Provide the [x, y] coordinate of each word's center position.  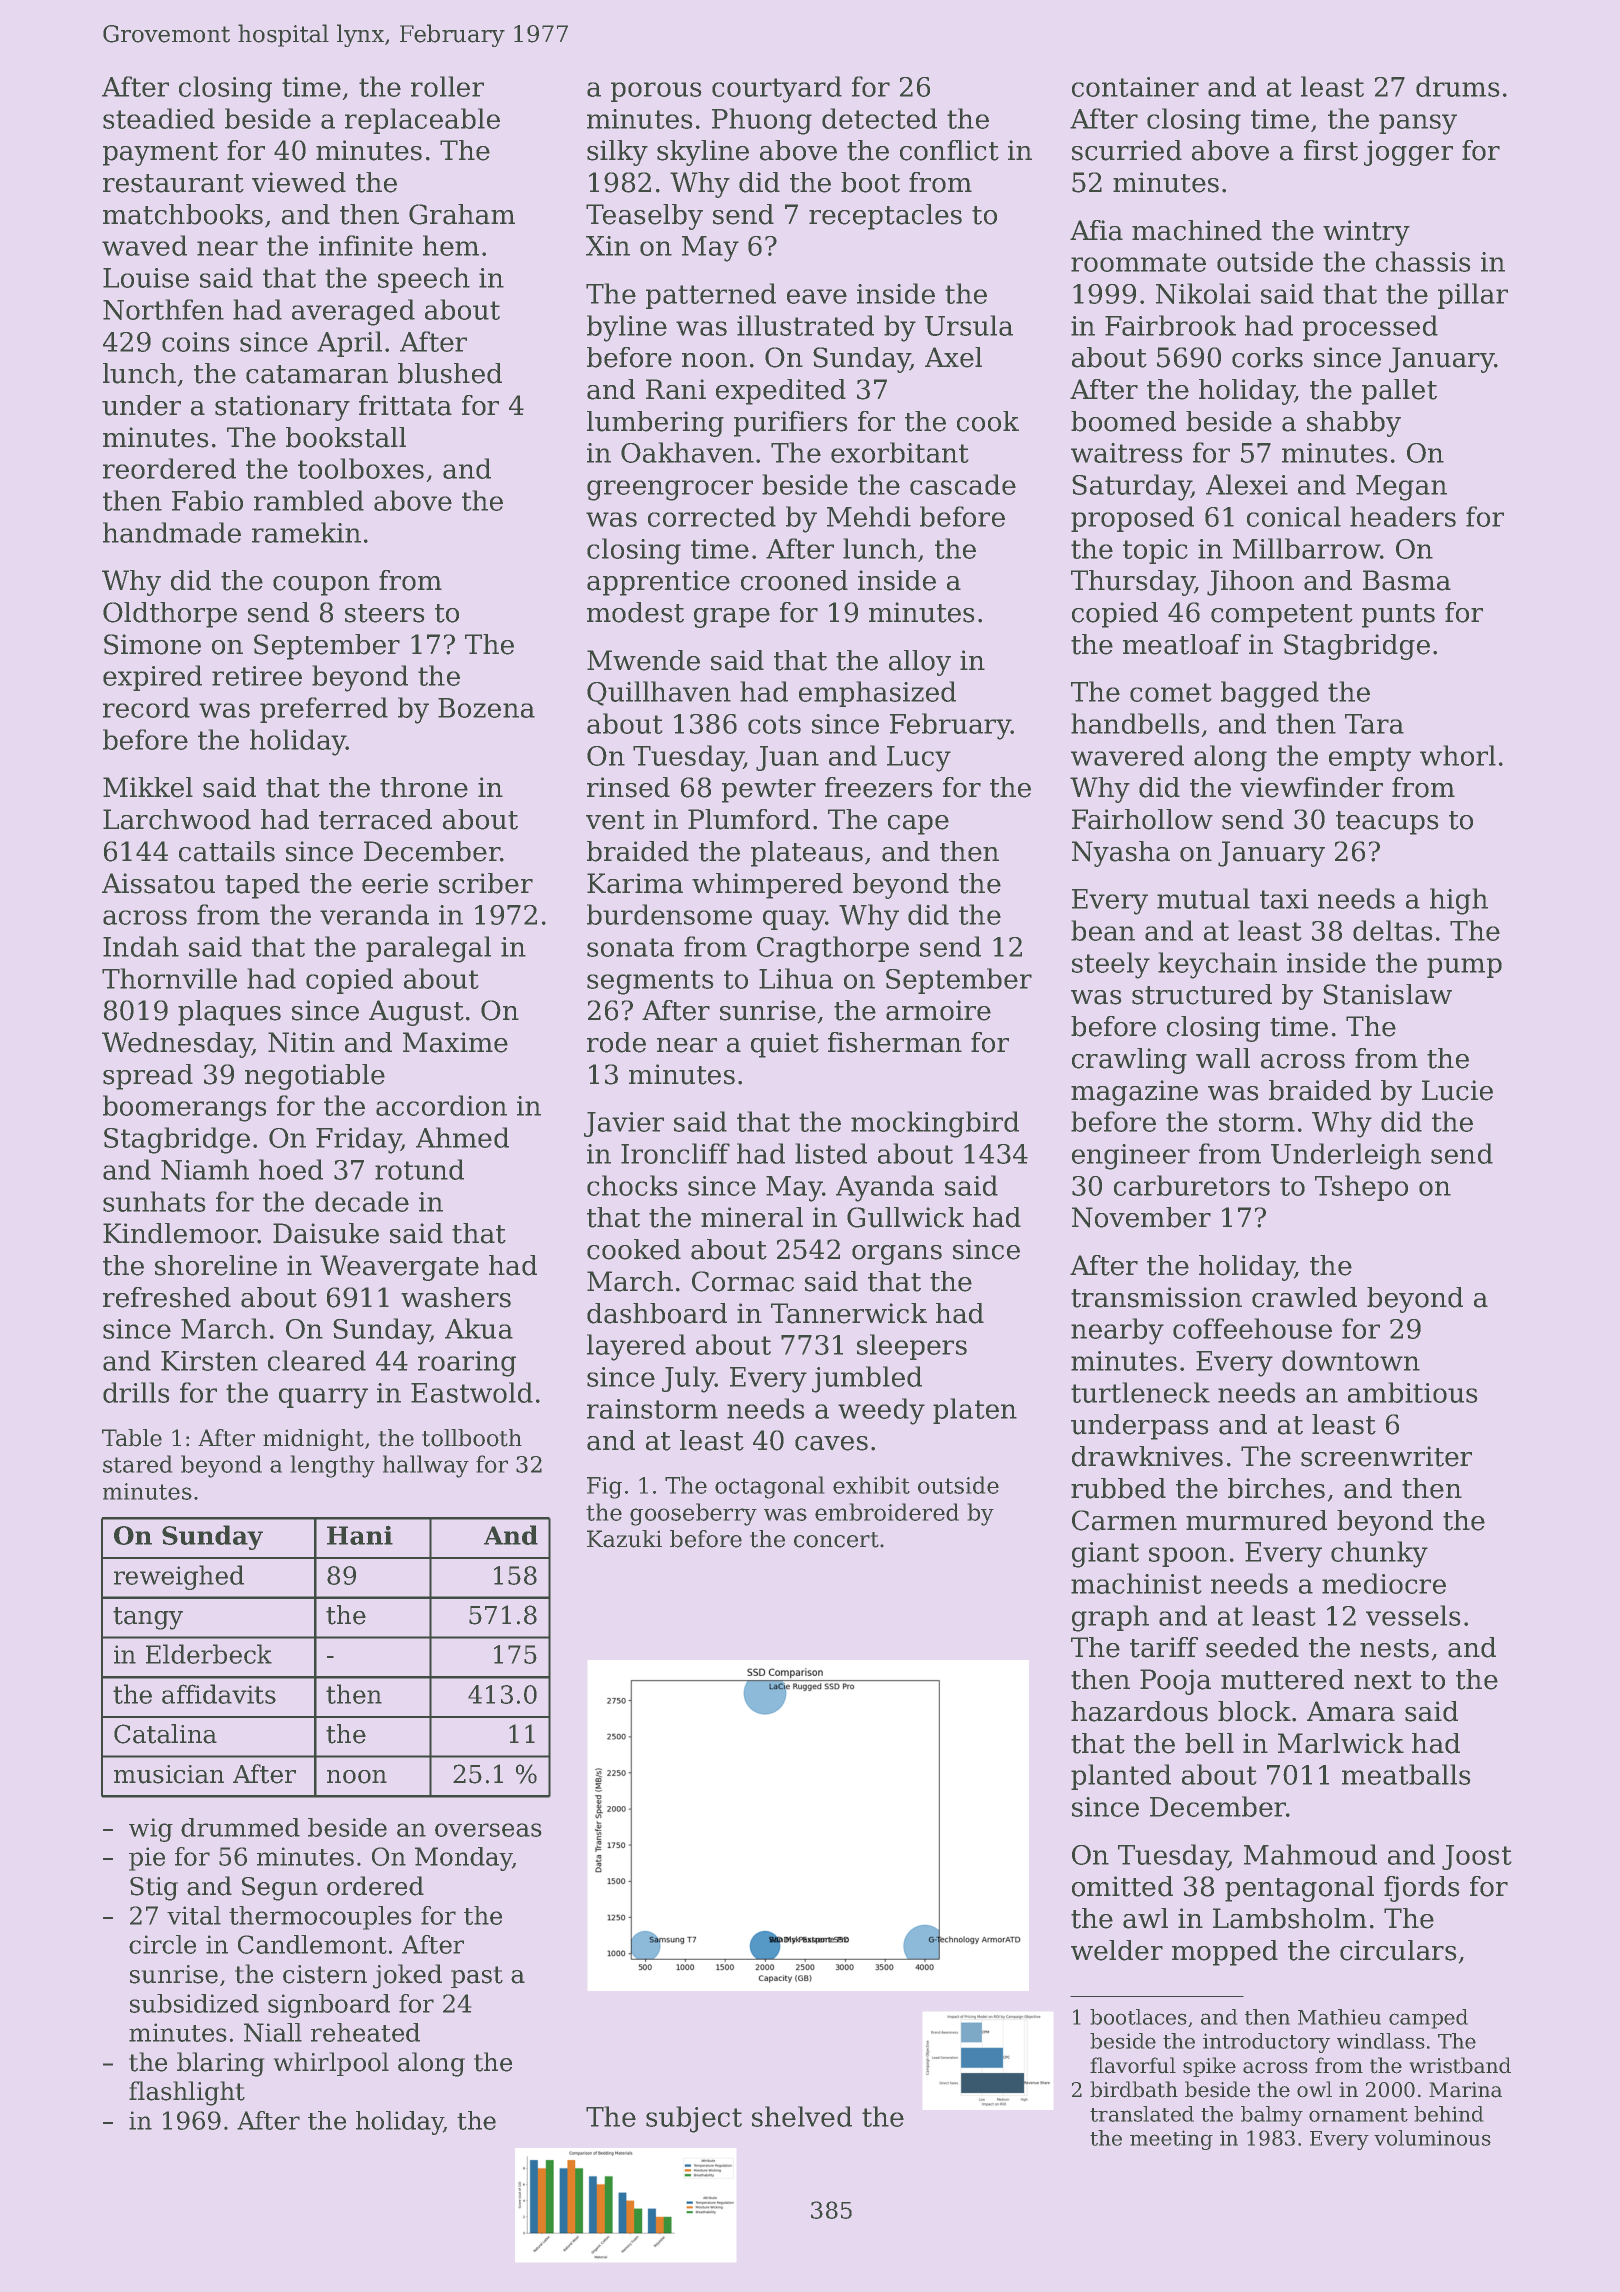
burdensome [669, 914]
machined [1197, 230]
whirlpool [331, 2064]
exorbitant [900, 452]
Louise [146, 278]
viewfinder [1311, 787]
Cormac [743, 1281]
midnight [313, 1440]
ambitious [1413, 1392]
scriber [486, 883]
